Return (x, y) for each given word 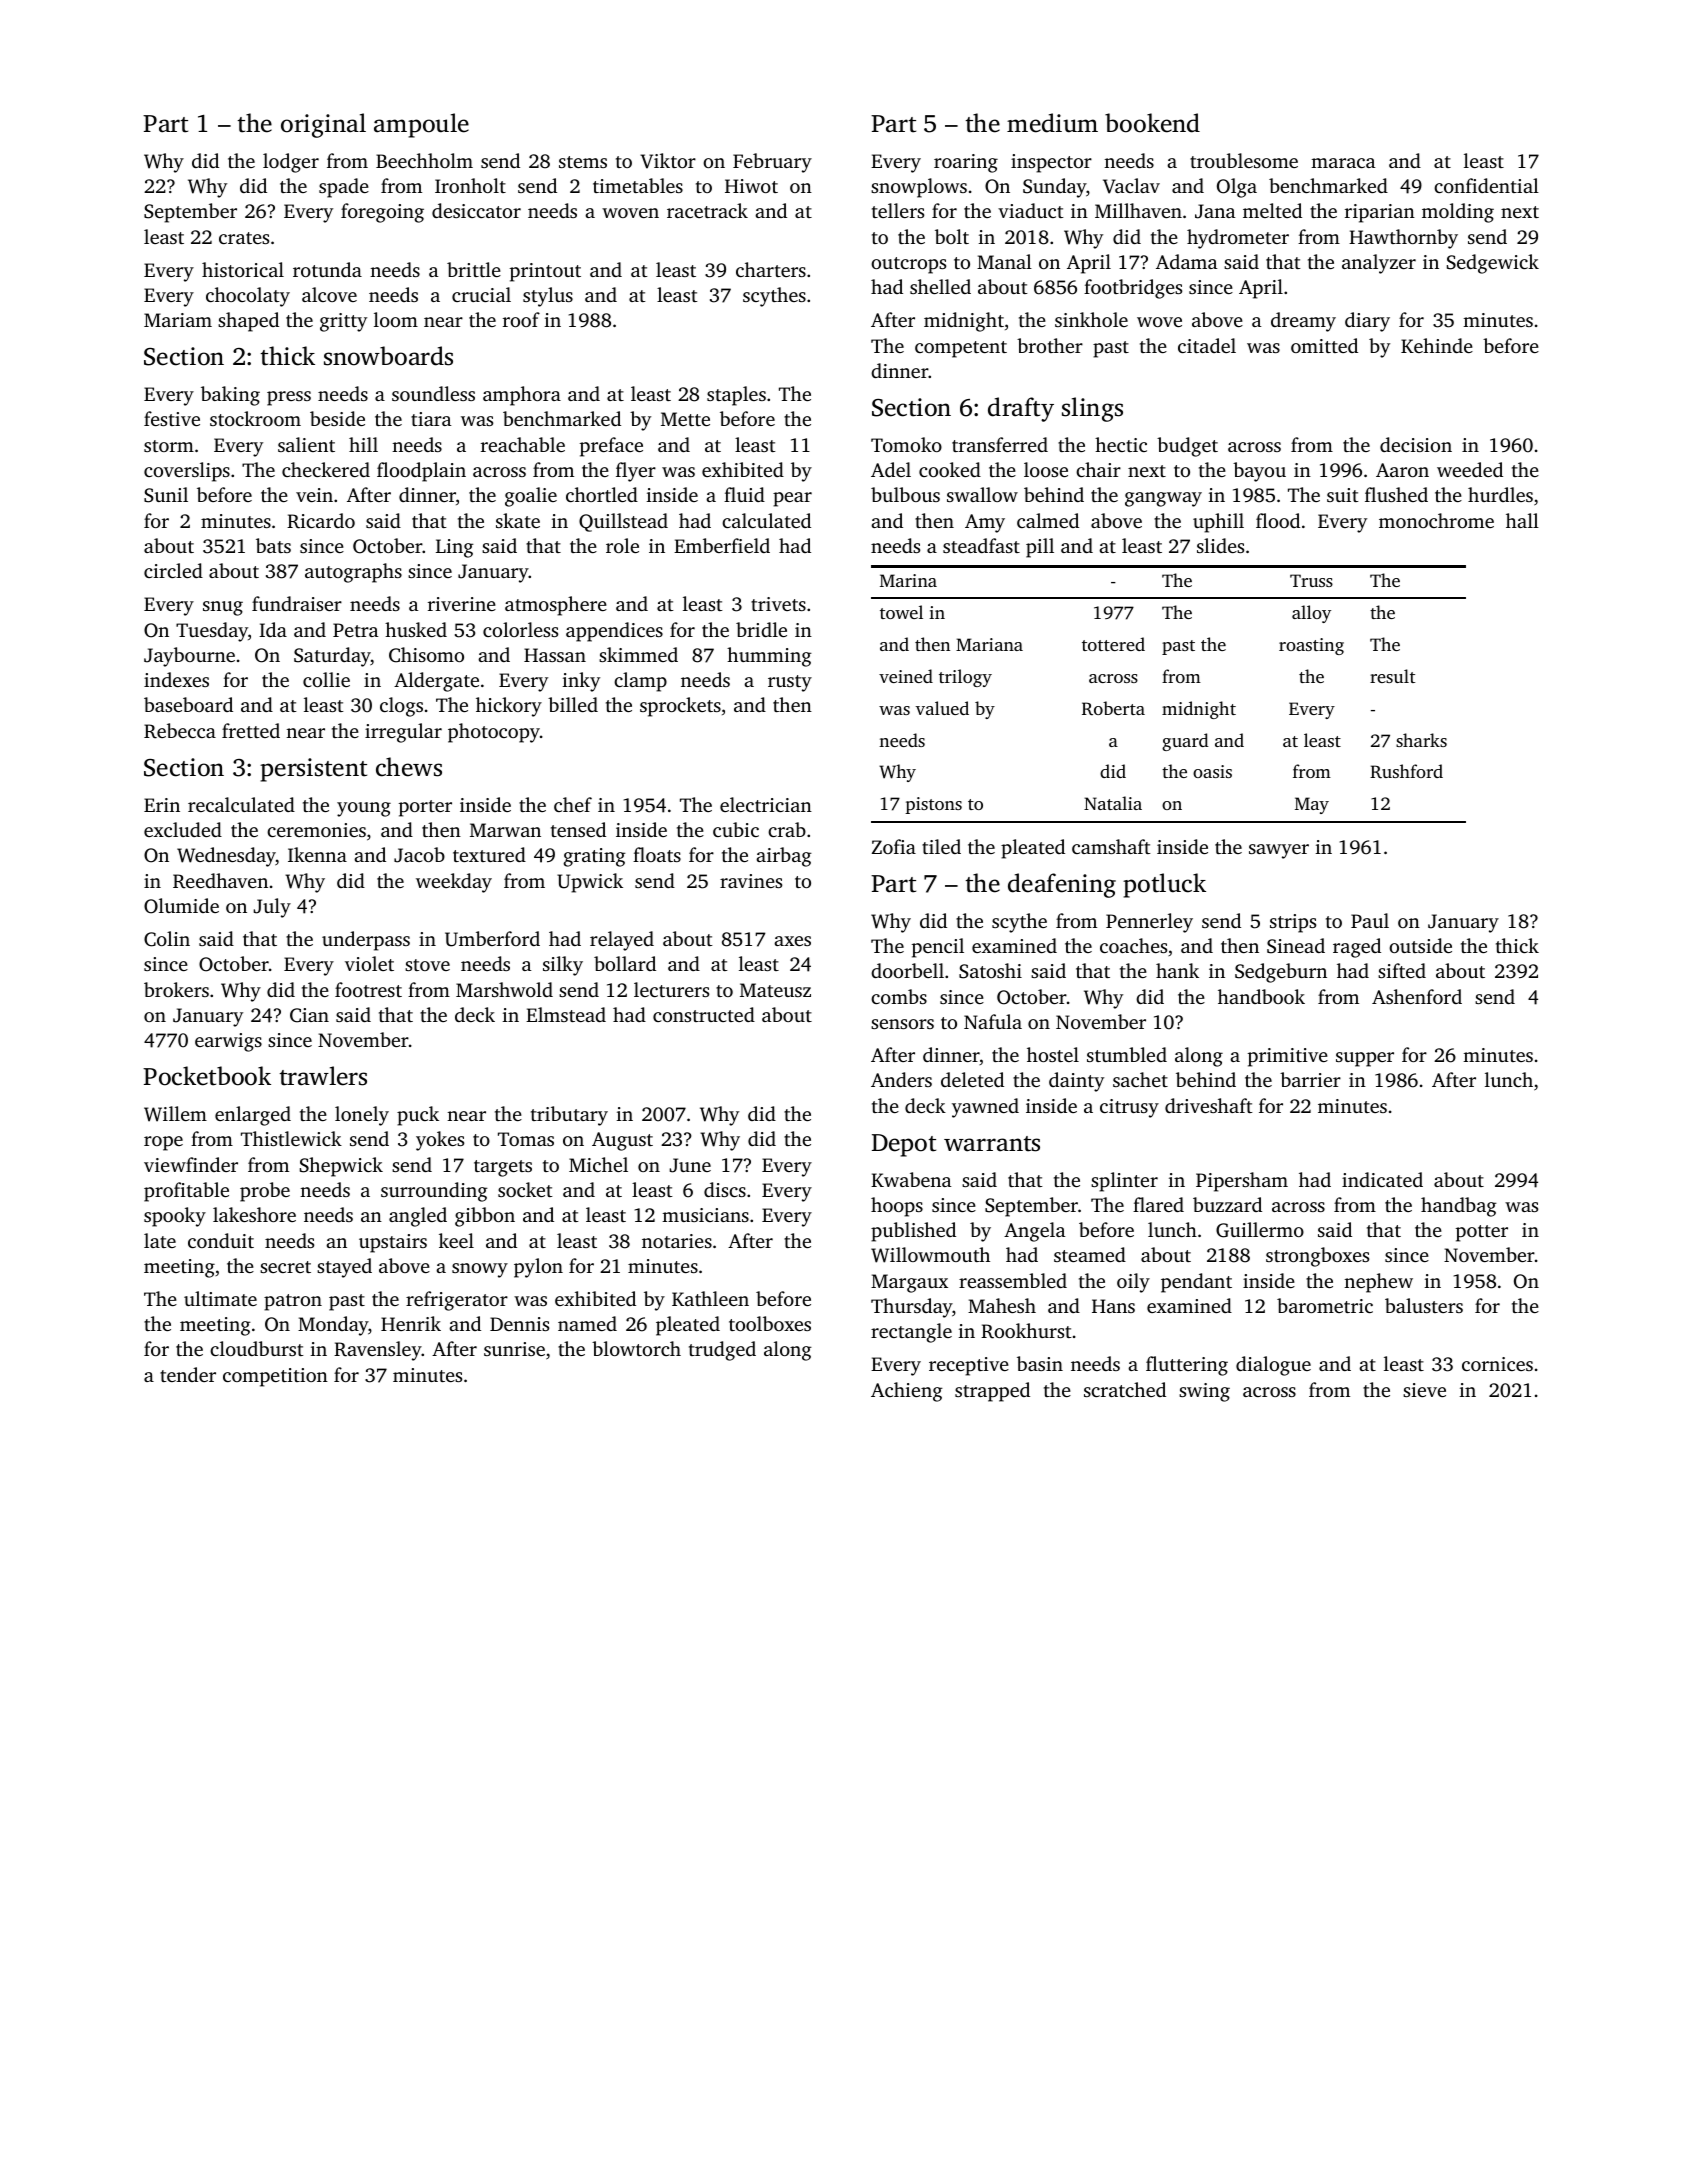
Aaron (1402, 470)
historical (243, 269)
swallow (982, 494)
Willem (175, 1114)
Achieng (907, 1392)
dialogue (1273, 1366)
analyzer (1379, 264)
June (690, 1165)
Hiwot (751, 186)
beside (337, 418)
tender (188, 1374)
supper (1365, 1059)
